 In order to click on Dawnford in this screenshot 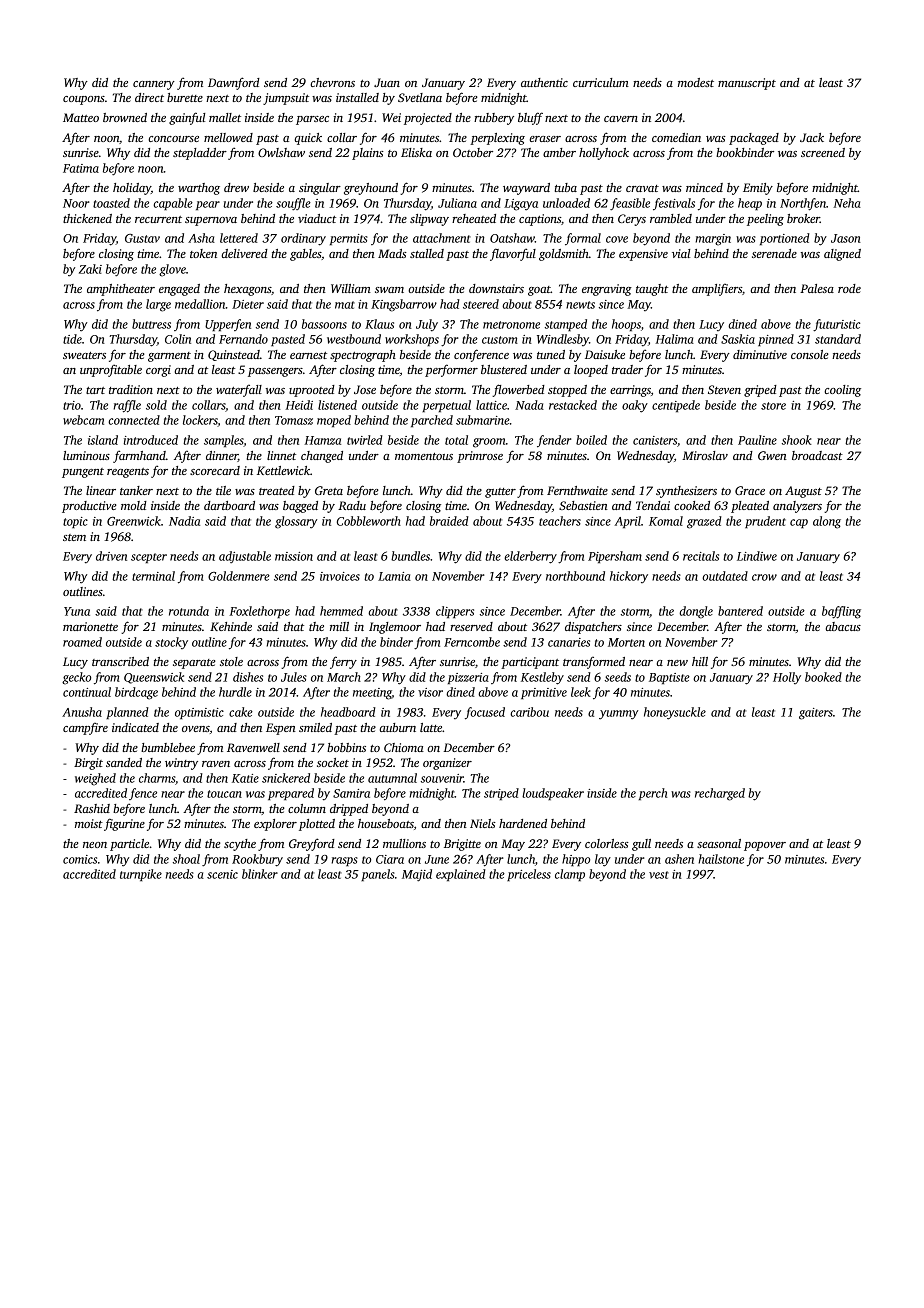, I will do `click(234, 83)`.
